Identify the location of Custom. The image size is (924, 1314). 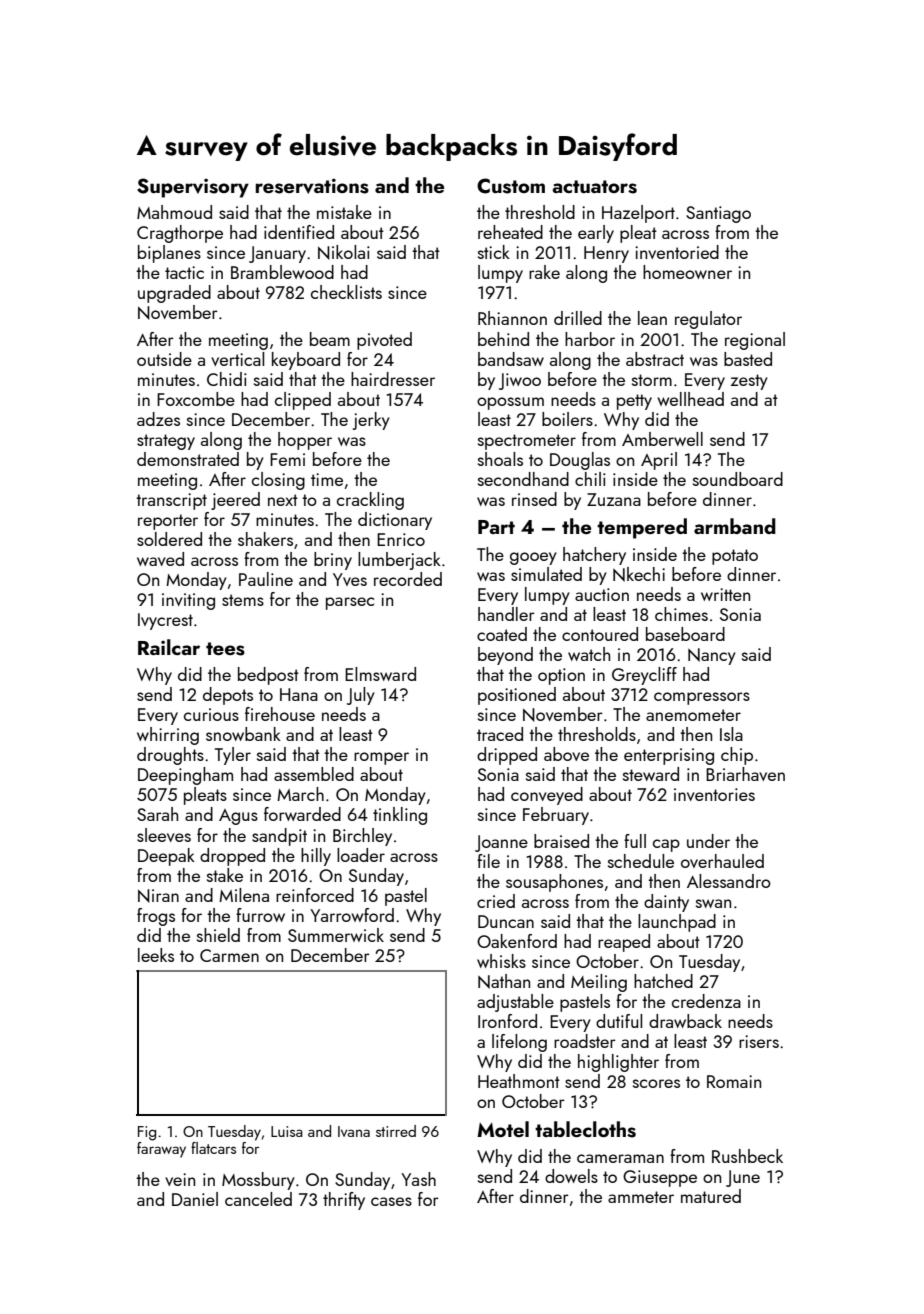
(511, 186).
